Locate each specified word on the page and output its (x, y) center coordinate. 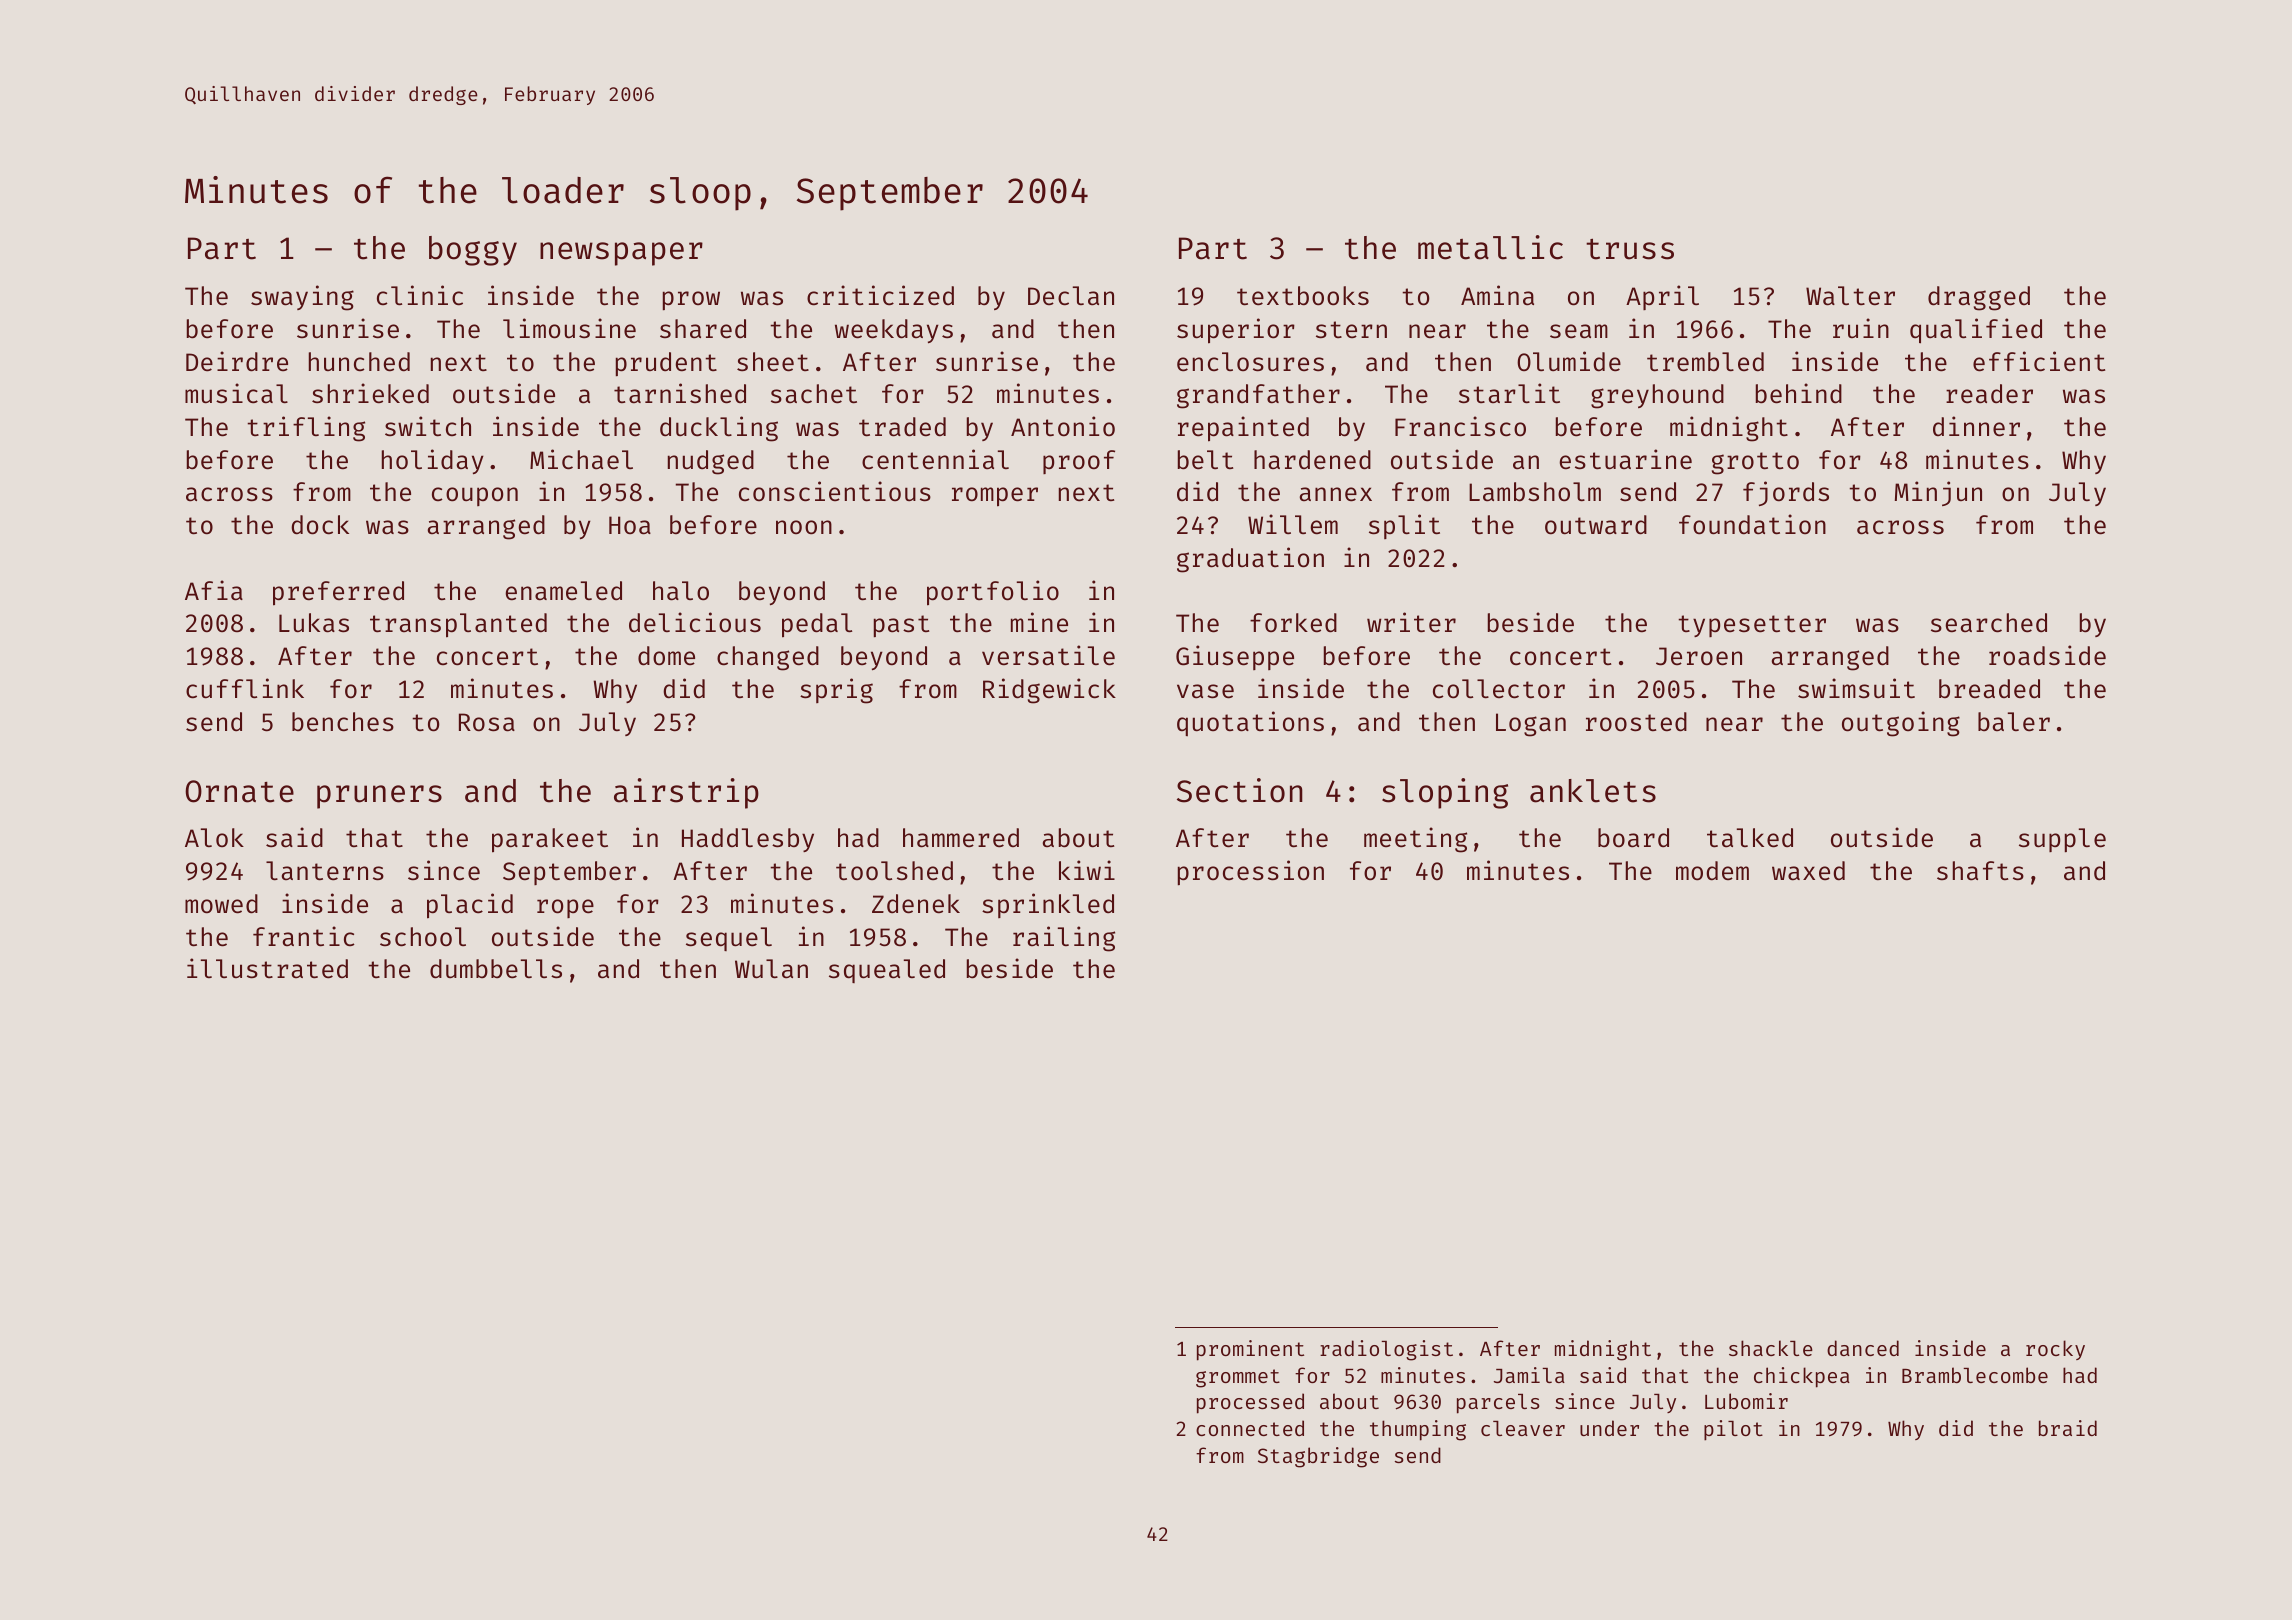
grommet (1238, 1378)
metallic (1490, 247)
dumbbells (496, 969)
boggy (473, 251)
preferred (338, 593)
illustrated (267, 968)
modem (1712, 871)
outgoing (1901, 724)
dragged (1979, 298)
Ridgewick (1049, 691)
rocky (2055, 1350)
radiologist (1386, 1350)
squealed (887, 971)
